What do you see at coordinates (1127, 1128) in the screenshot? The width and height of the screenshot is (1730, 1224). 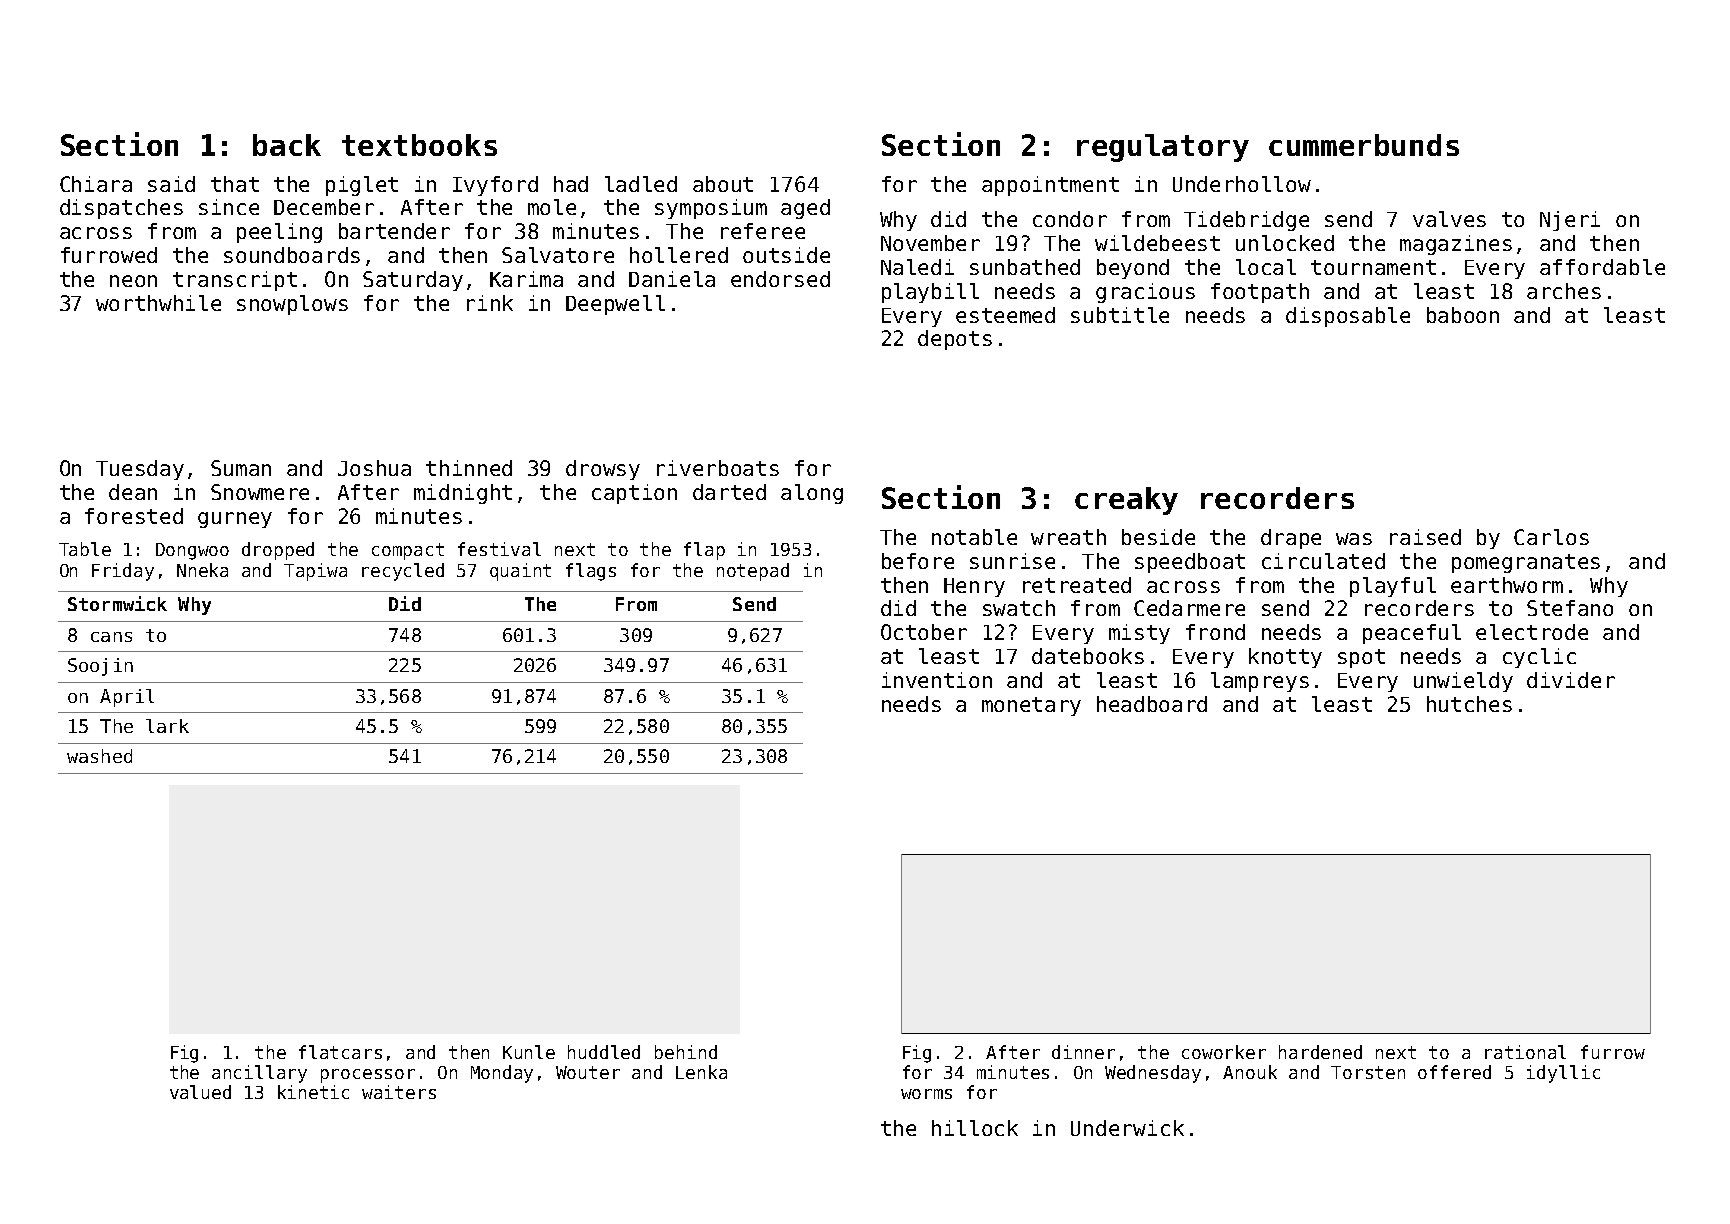 I see `Underwick` at bounding box center [1127, 1128].
